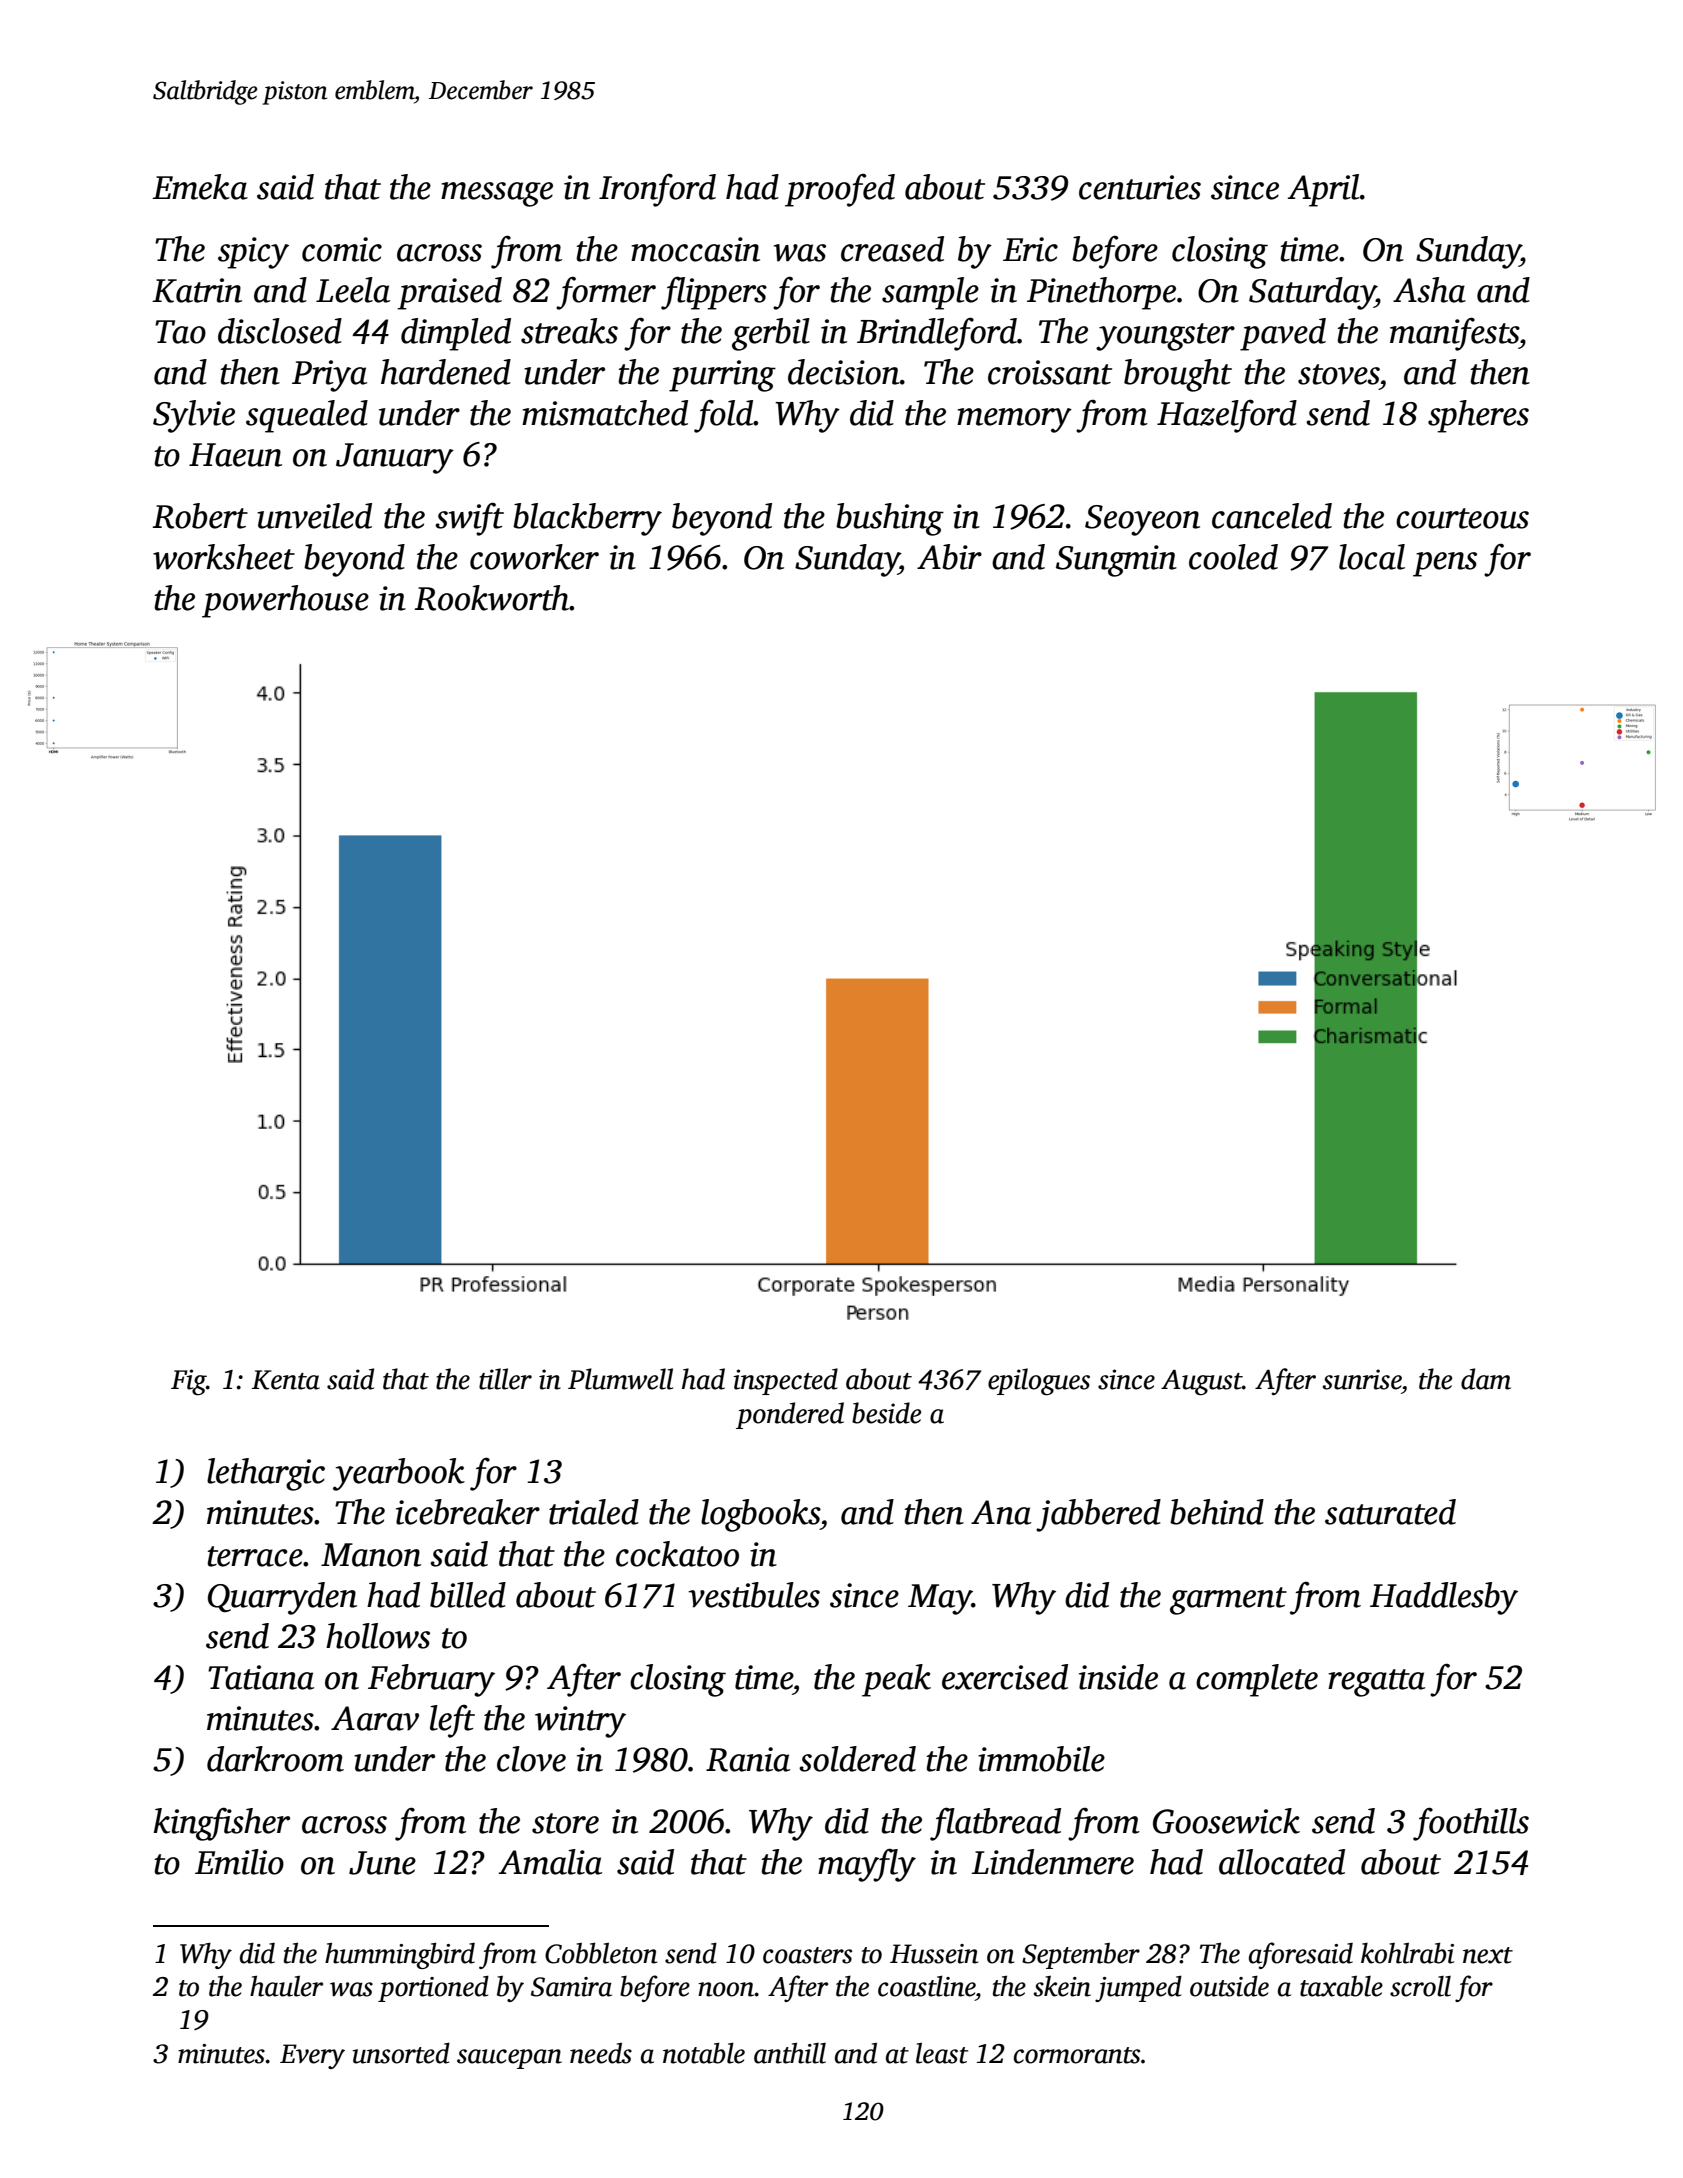 The height and width of the page is (2178, 1683). I want to click on Abir, so click(949, 557).
